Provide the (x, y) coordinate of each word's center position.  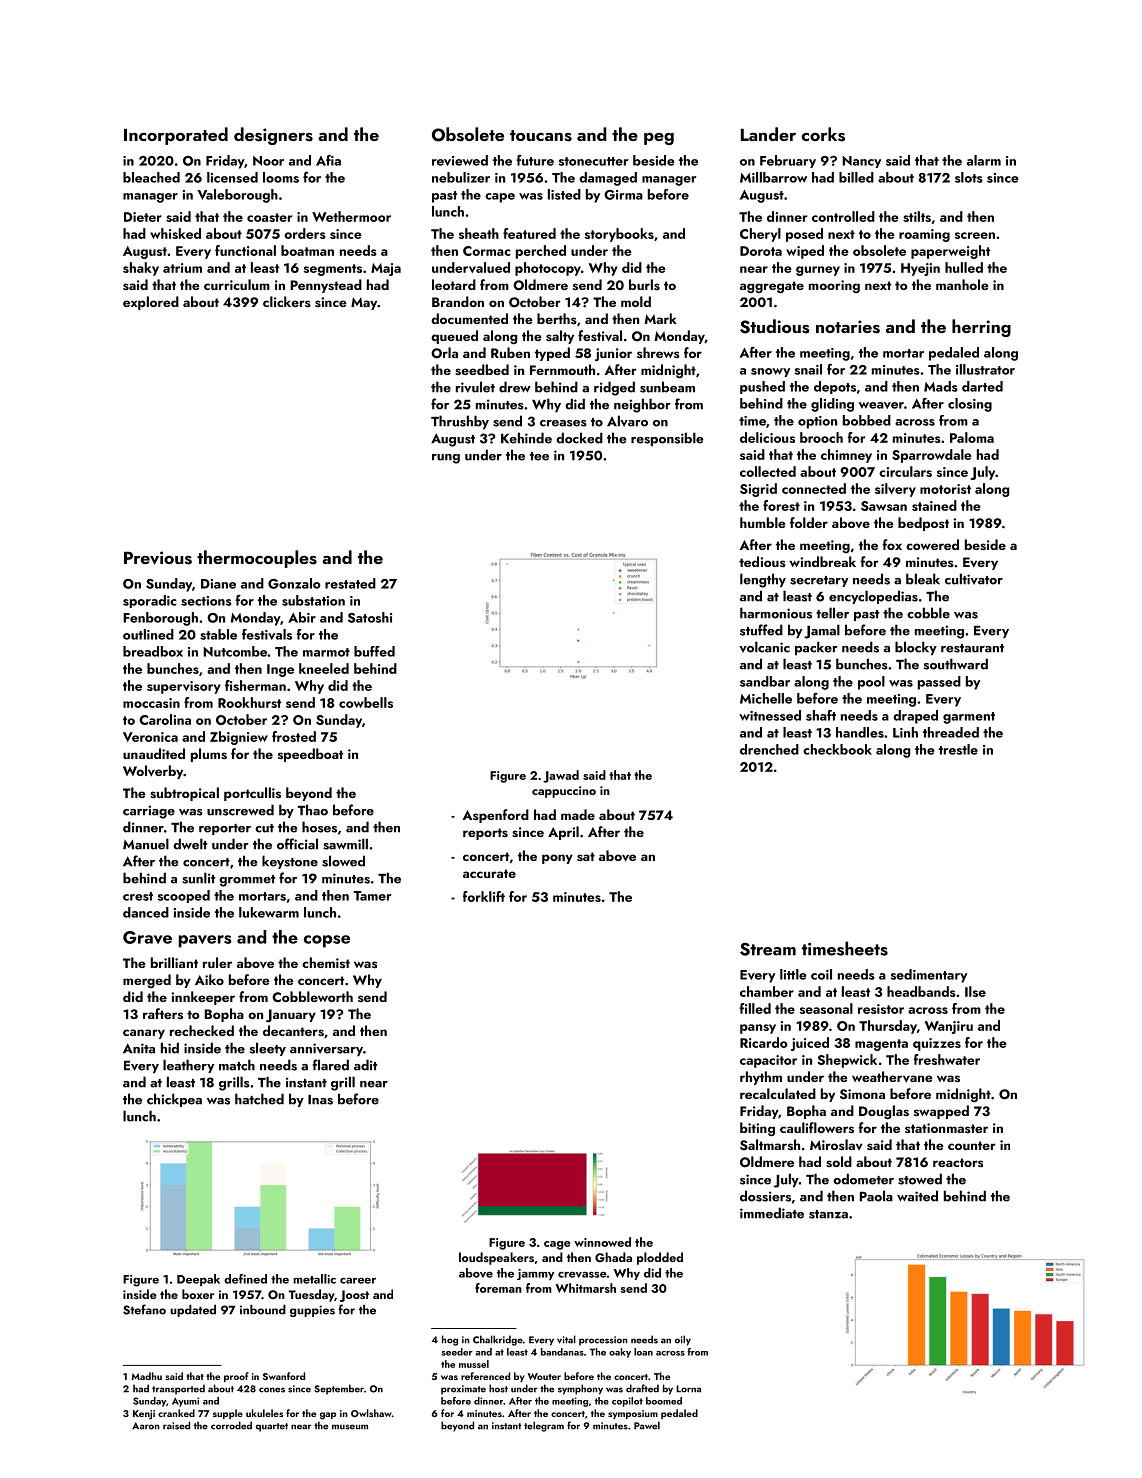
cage (557, 1245)
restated (350, 583)
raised (176, 1425)
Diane (218, 584)
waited (917, 1196)
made (578, 814)
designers (273, 136)
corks (823, 134)
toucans (541, 136)
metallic (314, 1279)
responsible (667, 439)
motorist (945, 489)
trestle (958, 749)
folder (809, 522)
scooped (184, 896)
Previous (158, 558)
